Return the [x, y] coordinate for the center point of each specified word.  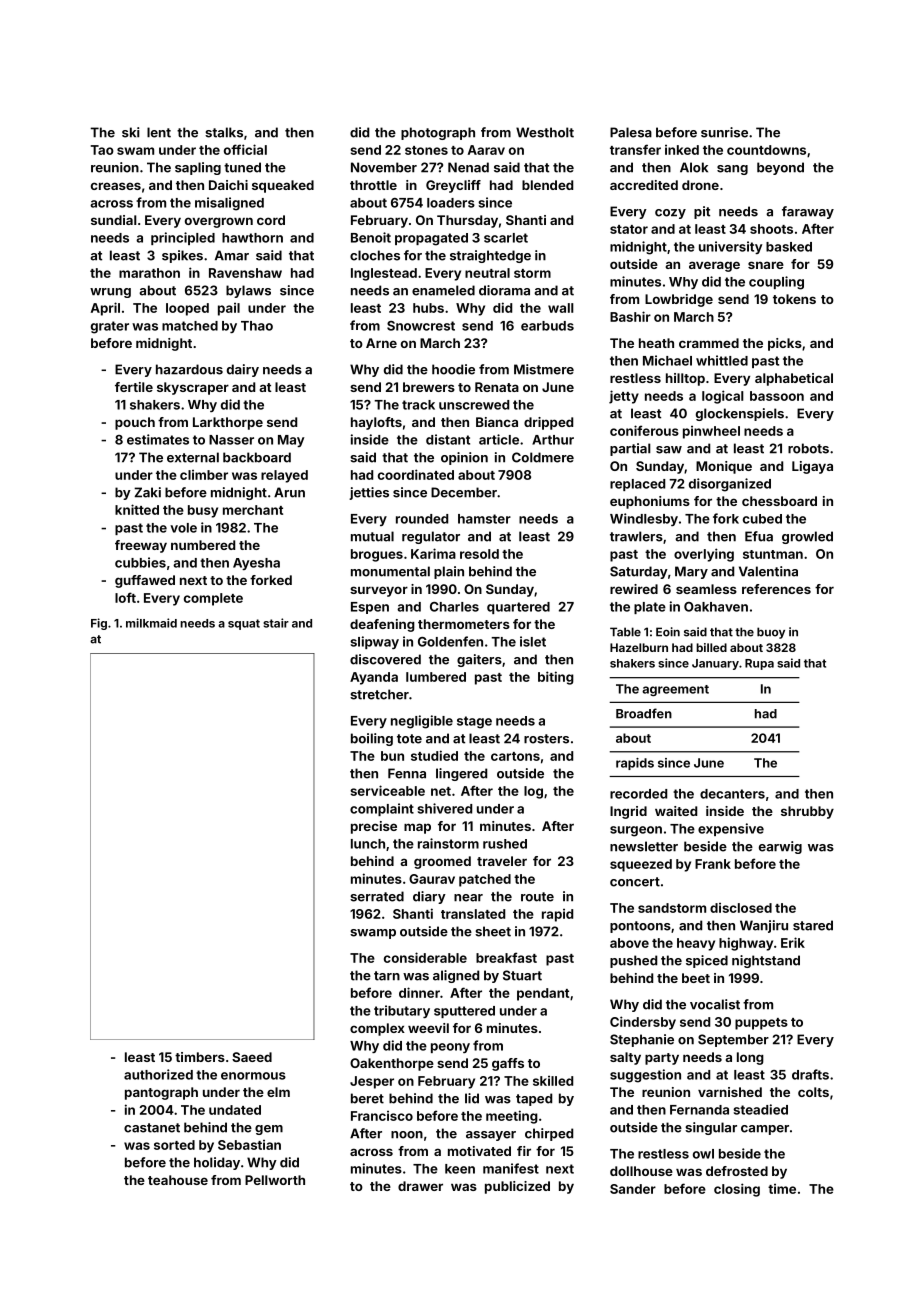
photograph [438, 133]
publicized [517, 1187]
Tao [102, 150]
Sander [633, 1189]
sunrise [724, 132]
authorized [158, 1074]
